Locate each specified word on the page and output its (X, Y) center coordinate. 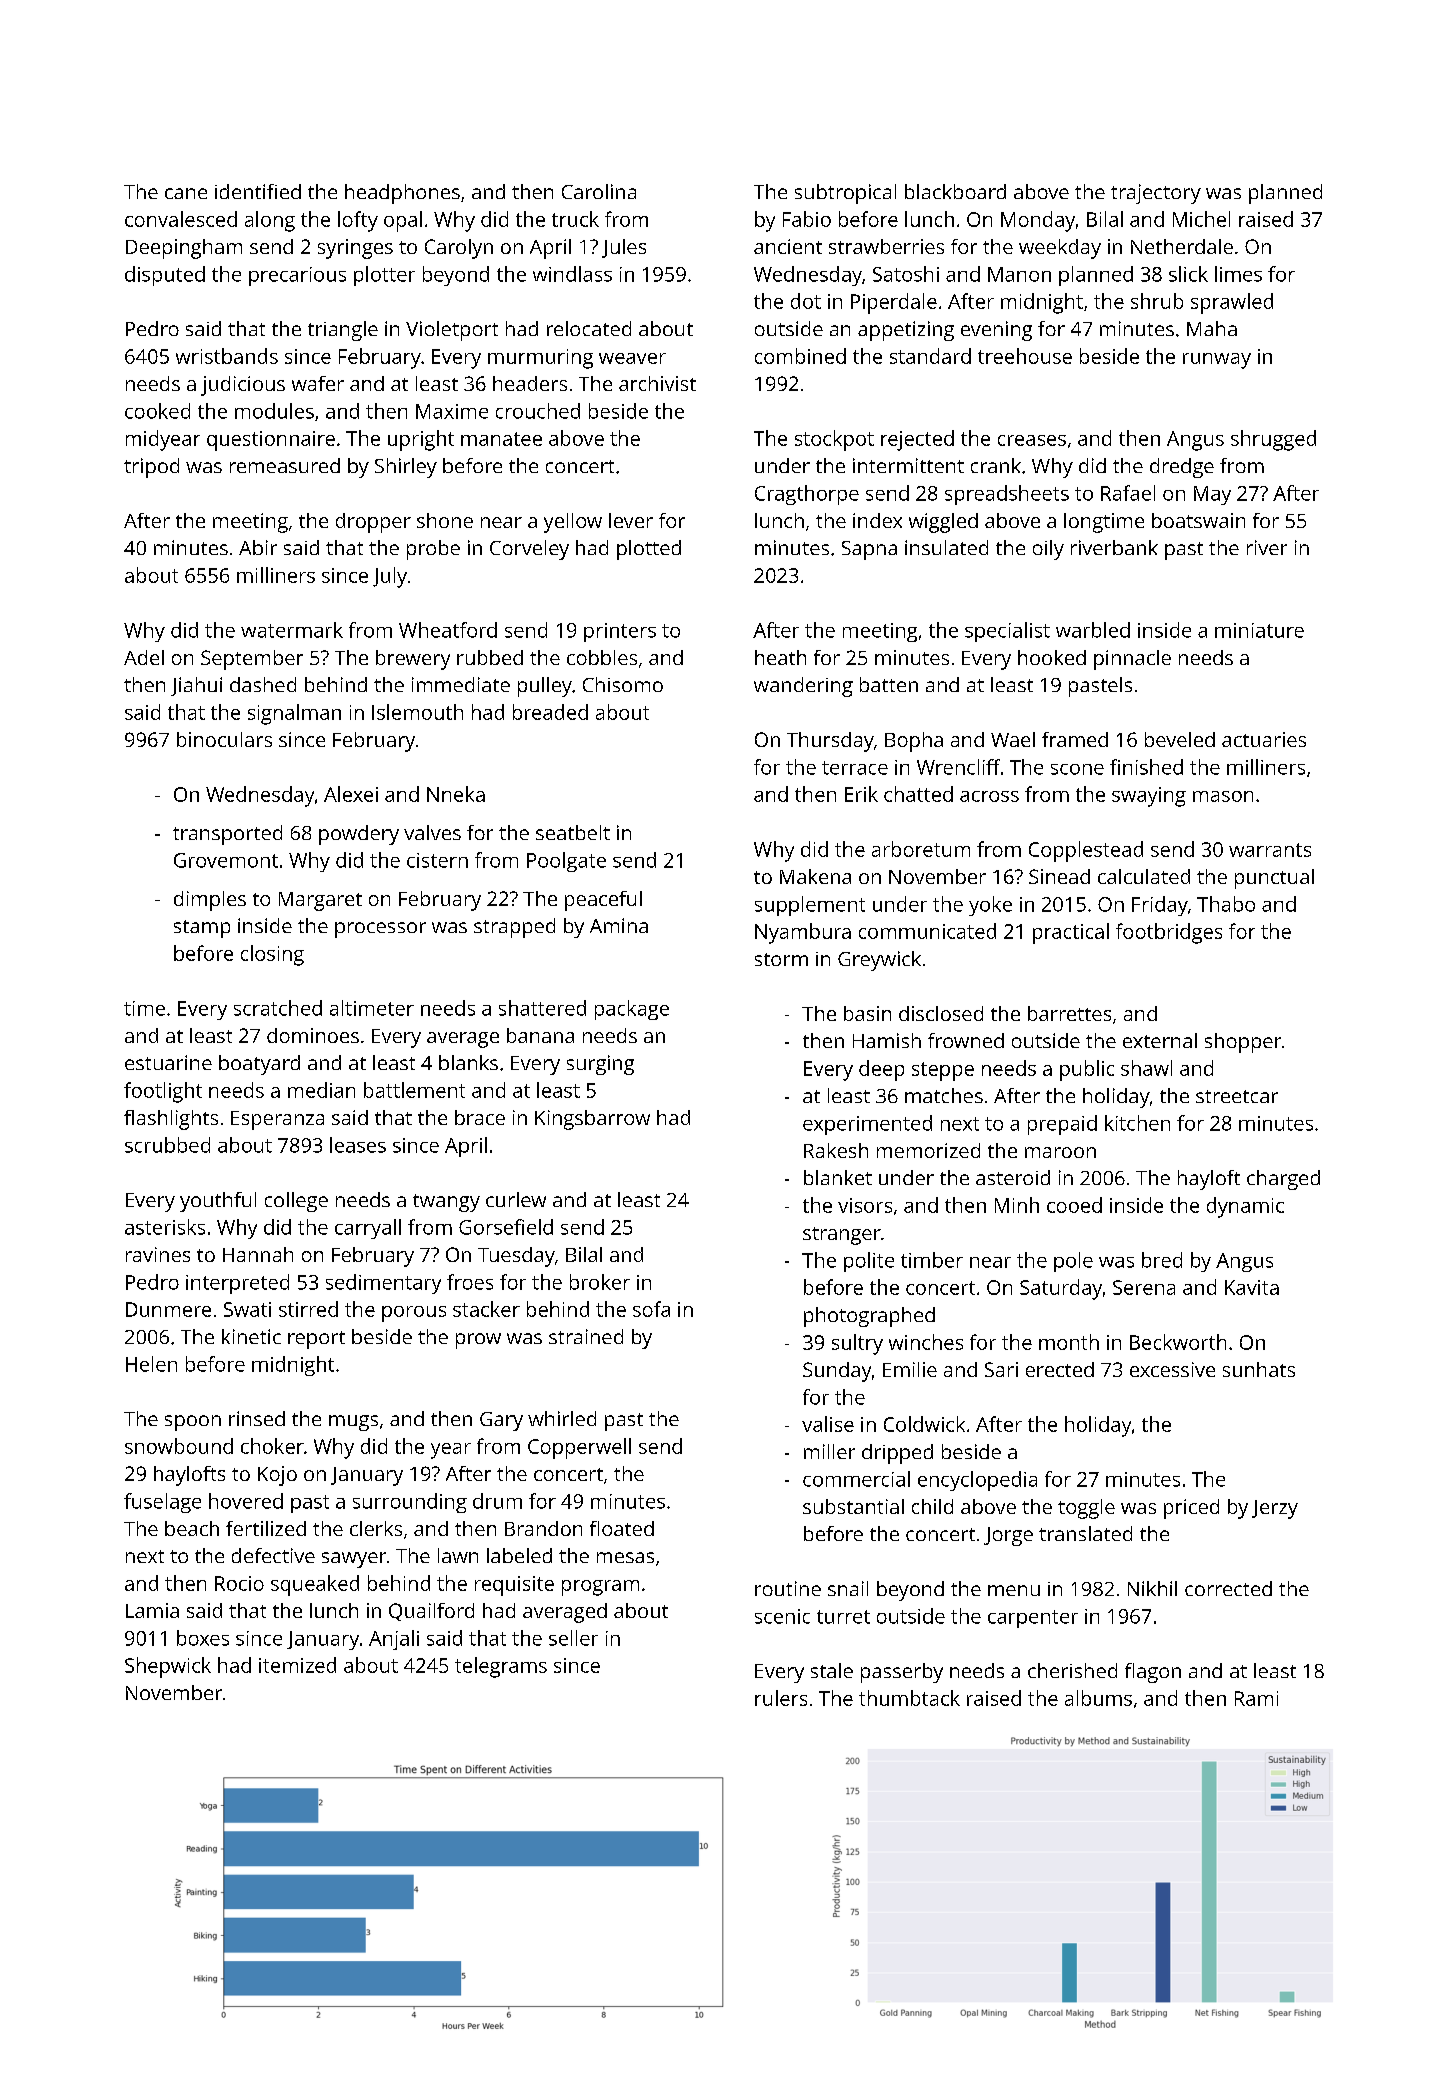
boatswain (1198, 520)
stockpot (834, 440)
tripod (151, 468)
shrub (1157, 301)
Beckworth (1178, 1342)
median (321, 1090)
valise (828, 1424)
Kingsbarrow (592, 1120)
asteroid (1013, 1177)
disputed (165, 276)
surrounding (410, 1503)
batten (889, 684)
